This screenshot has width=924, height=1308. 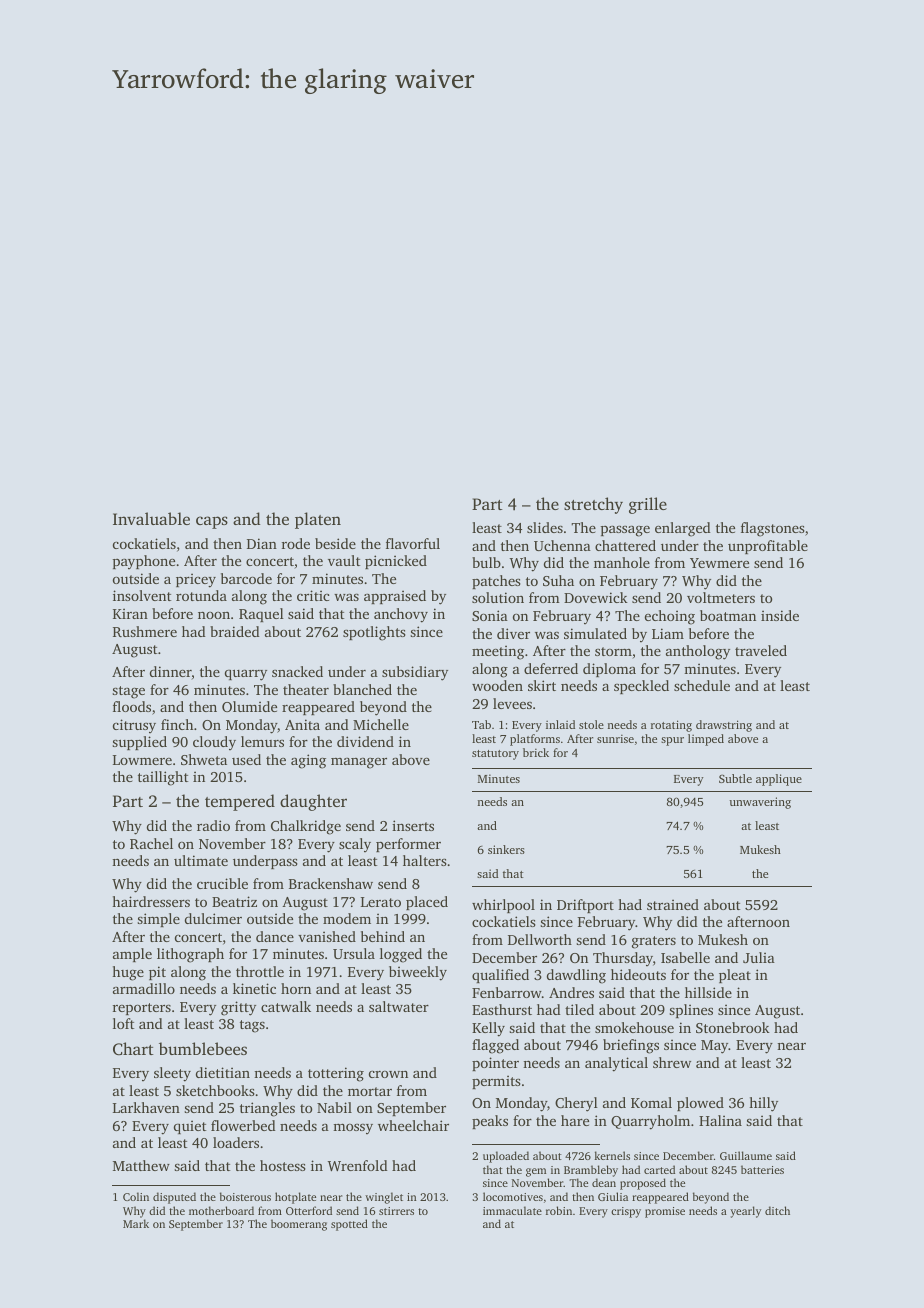 I want to click on Rachel, so click(x=151, y=843).
